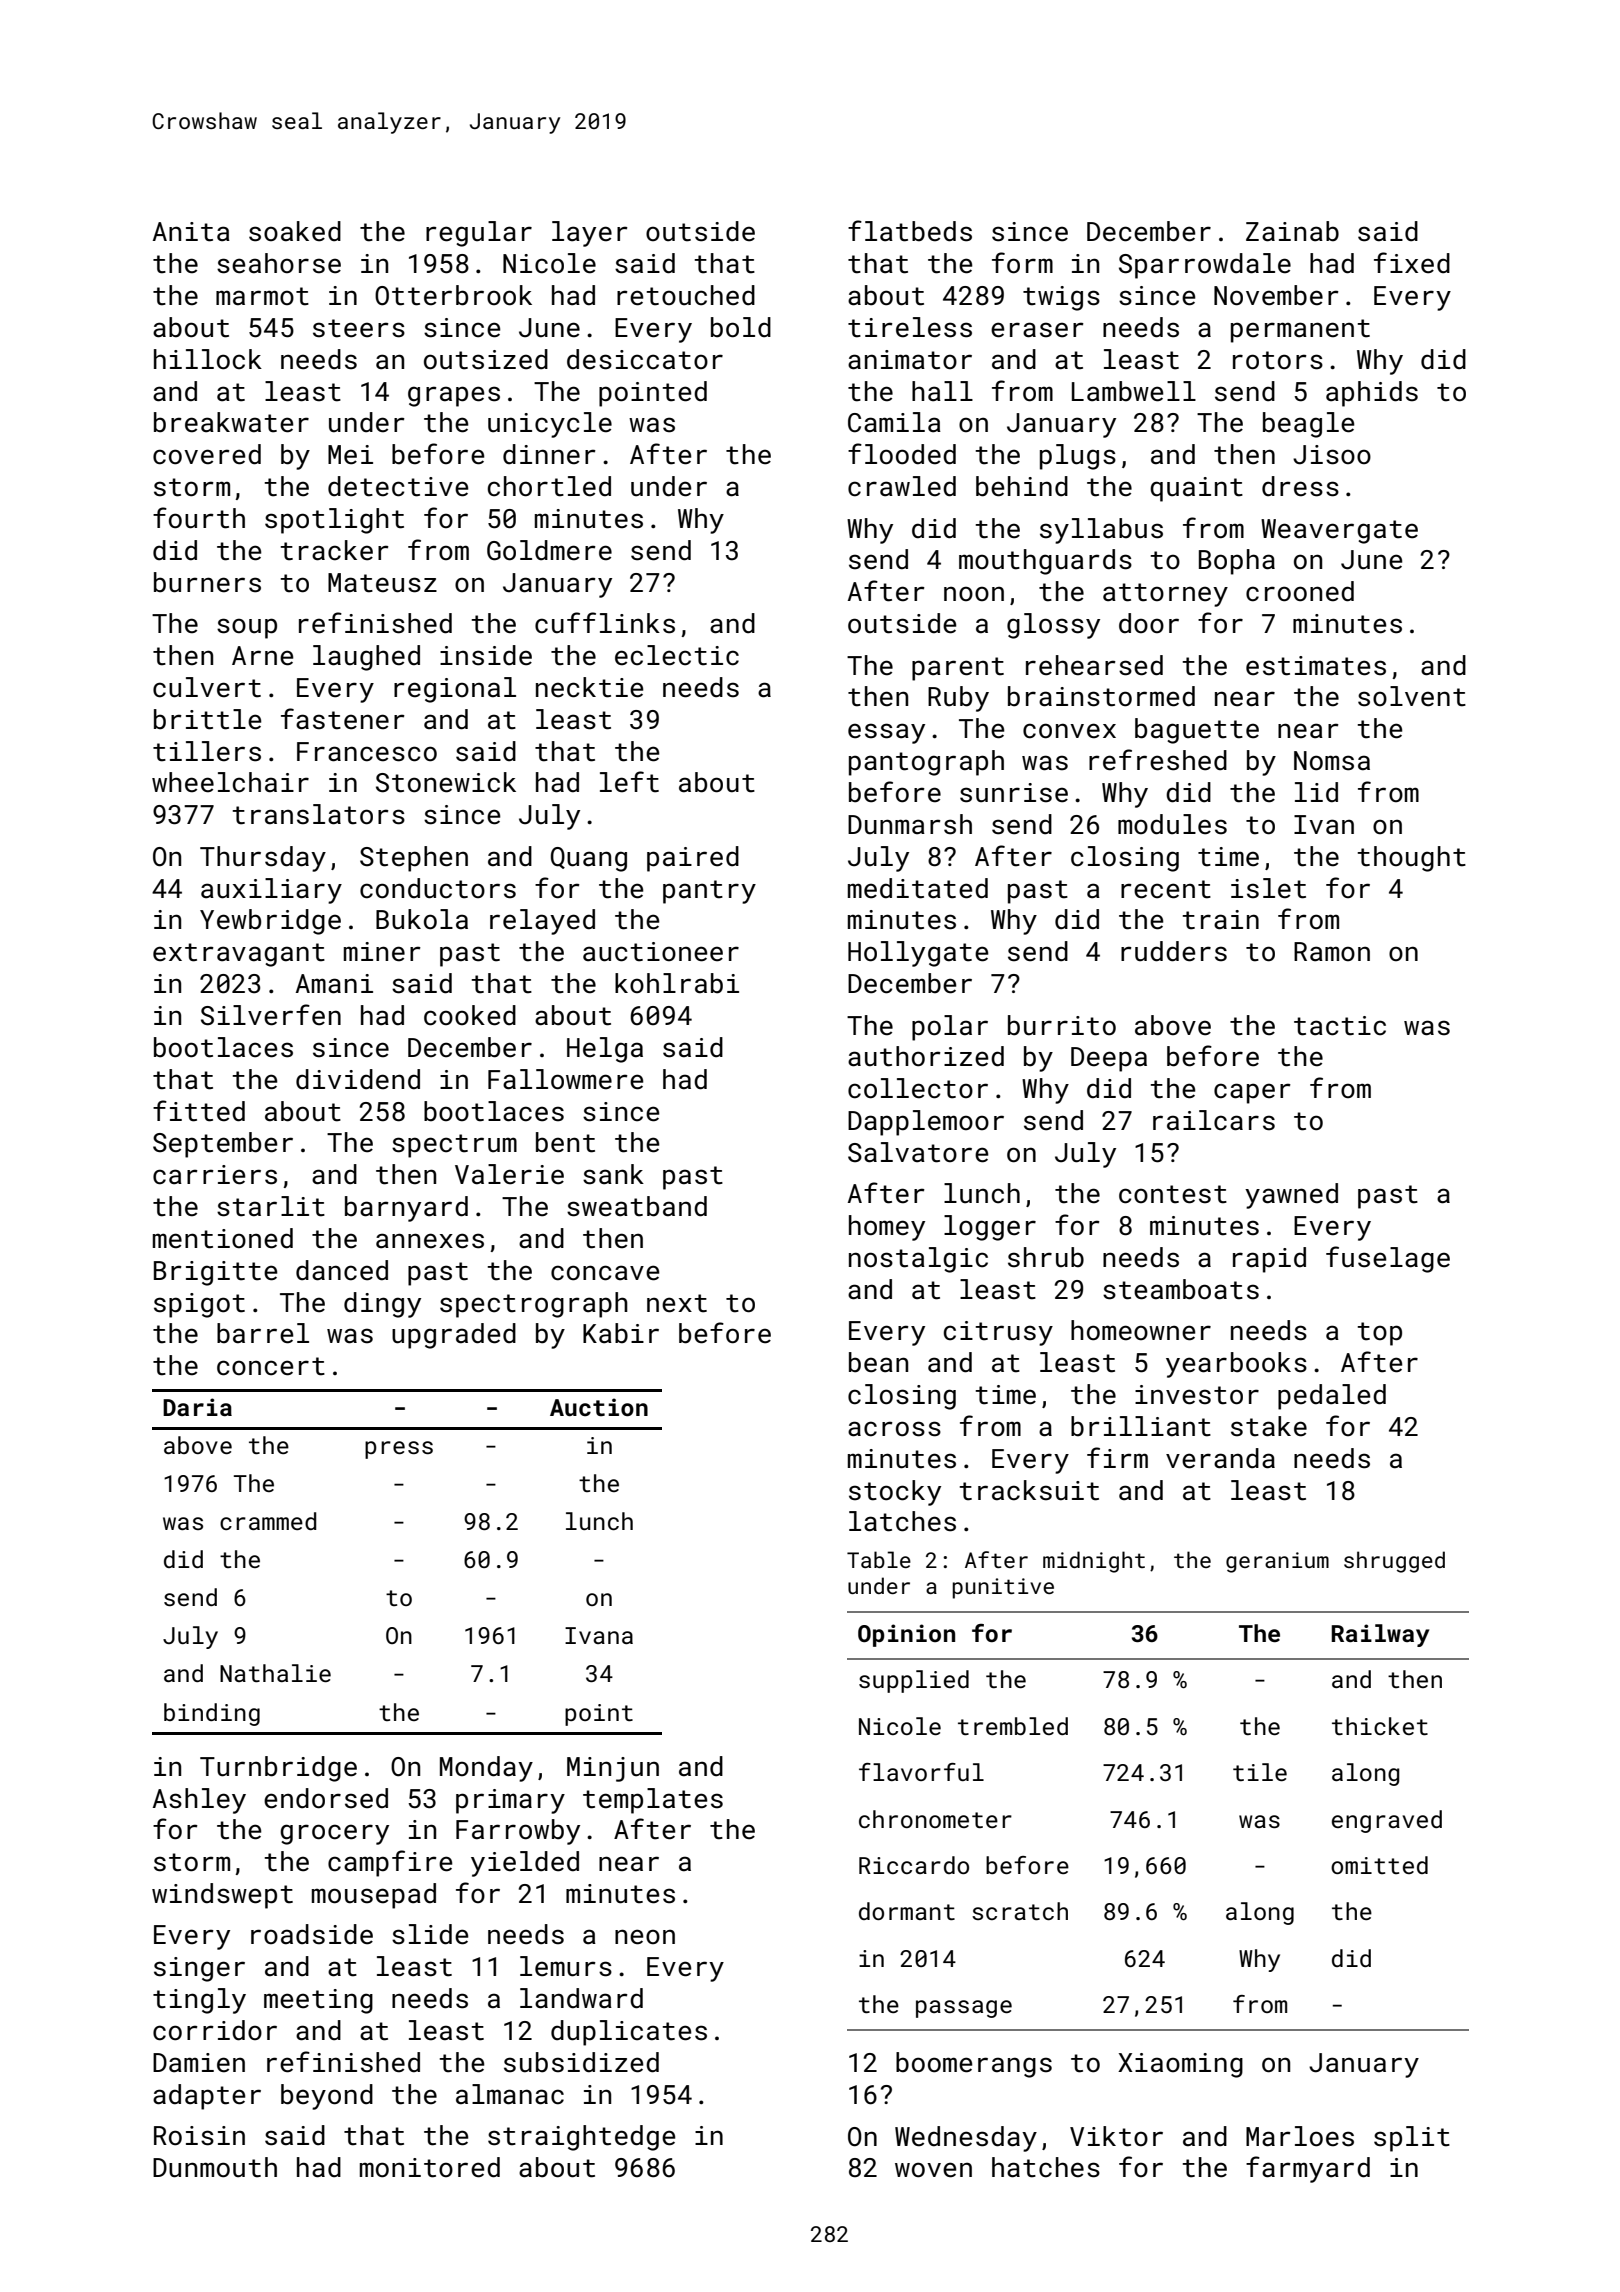 This document has height=2292, width=1620. Describe the element at coordinates (964, 2009) in the document. I see `passage` at that location.
